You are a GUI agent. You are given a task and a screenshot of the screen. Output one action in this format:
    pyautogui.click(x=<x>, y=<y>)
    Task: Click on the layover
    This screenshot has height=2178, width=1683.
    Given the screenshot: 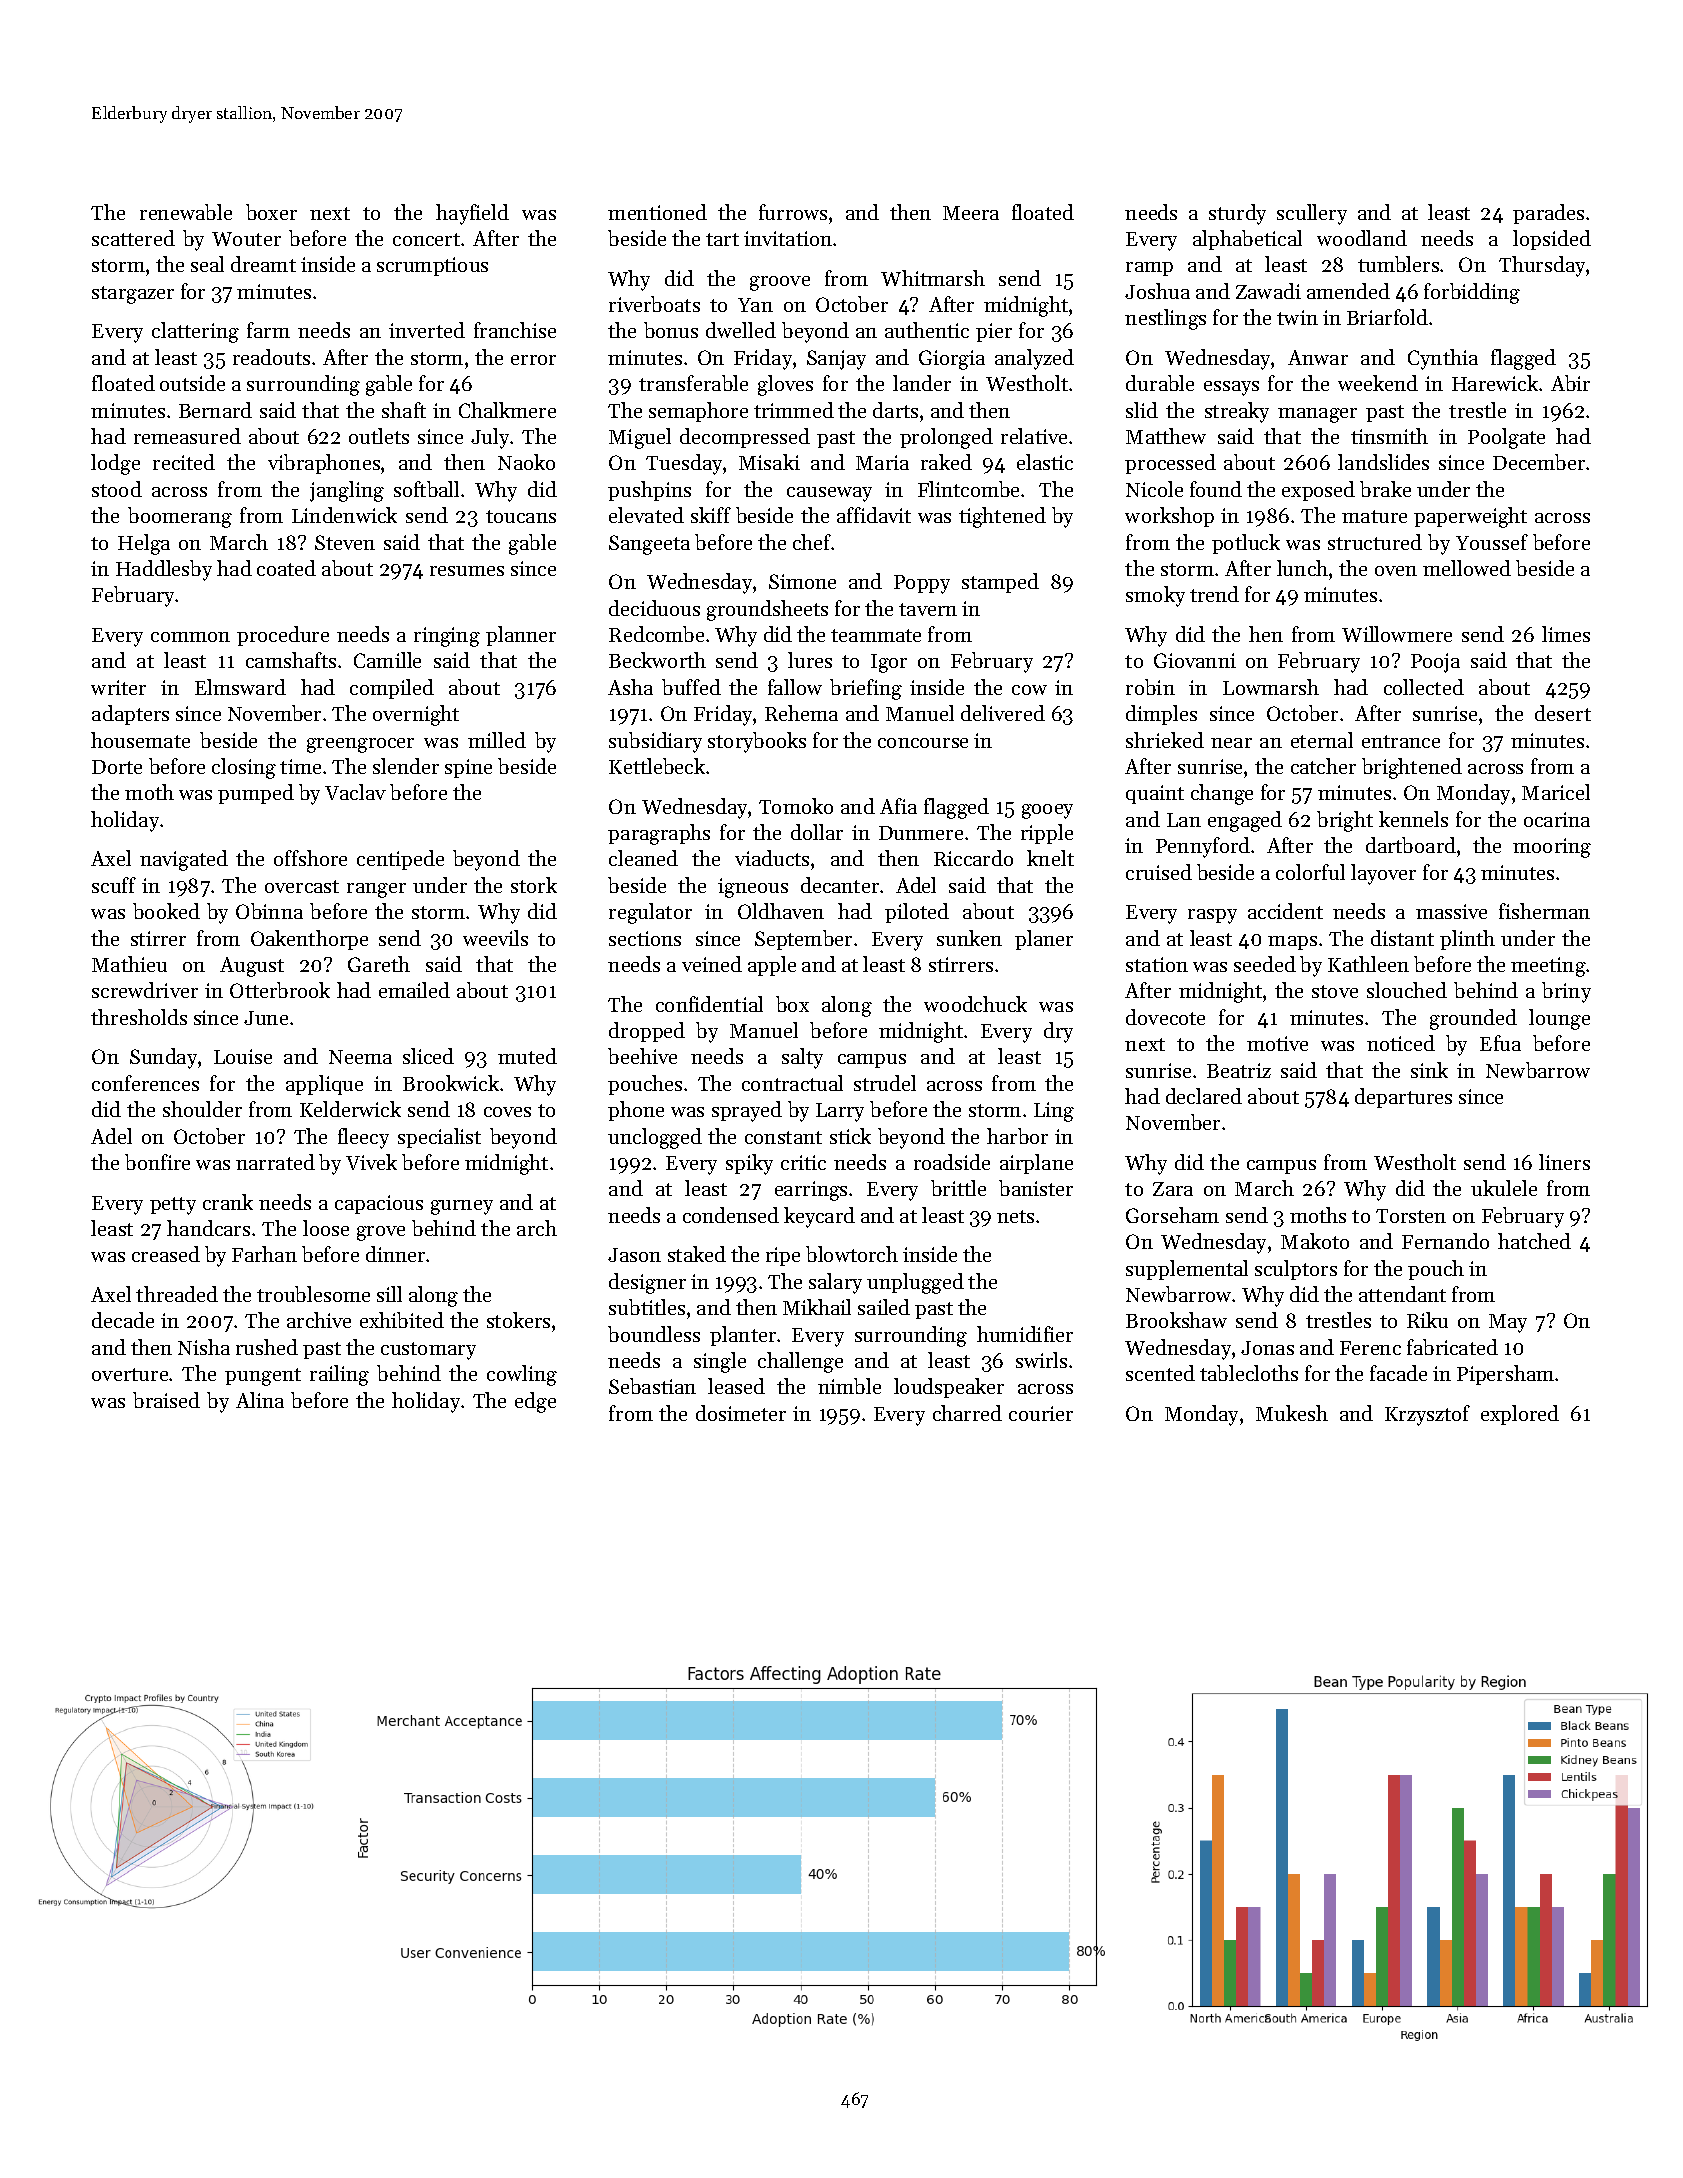 What is the action you would take?
    pyautogui.click(x=1383, y=874)
